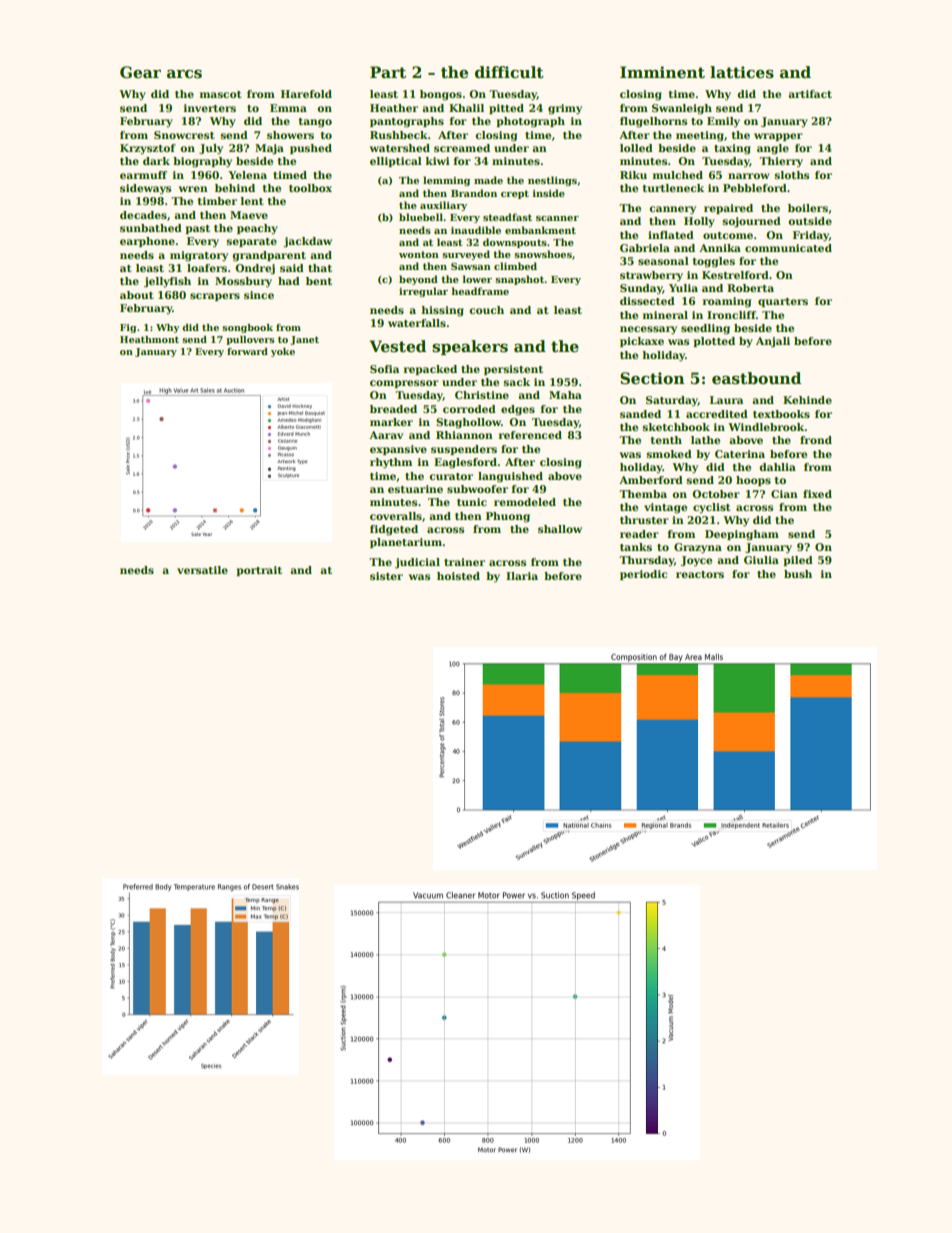 Image resolution: width=952 pixels, height=1233 pixels. What do you see at coordinates (466, 108) in the image?
I see `Khalil` at bounding box center [466, 108].
